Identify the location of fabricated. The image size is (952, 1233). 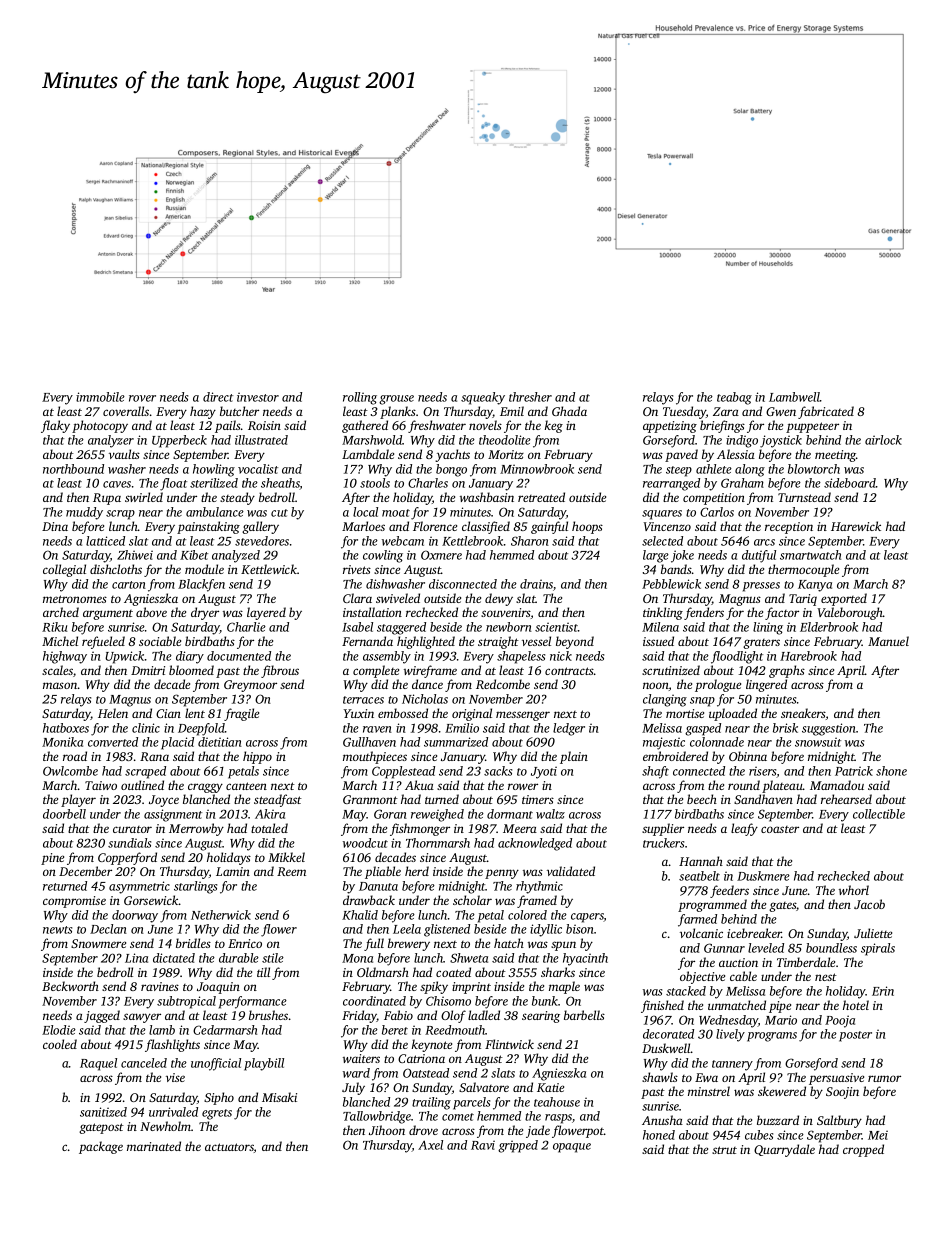
(826, 412).
